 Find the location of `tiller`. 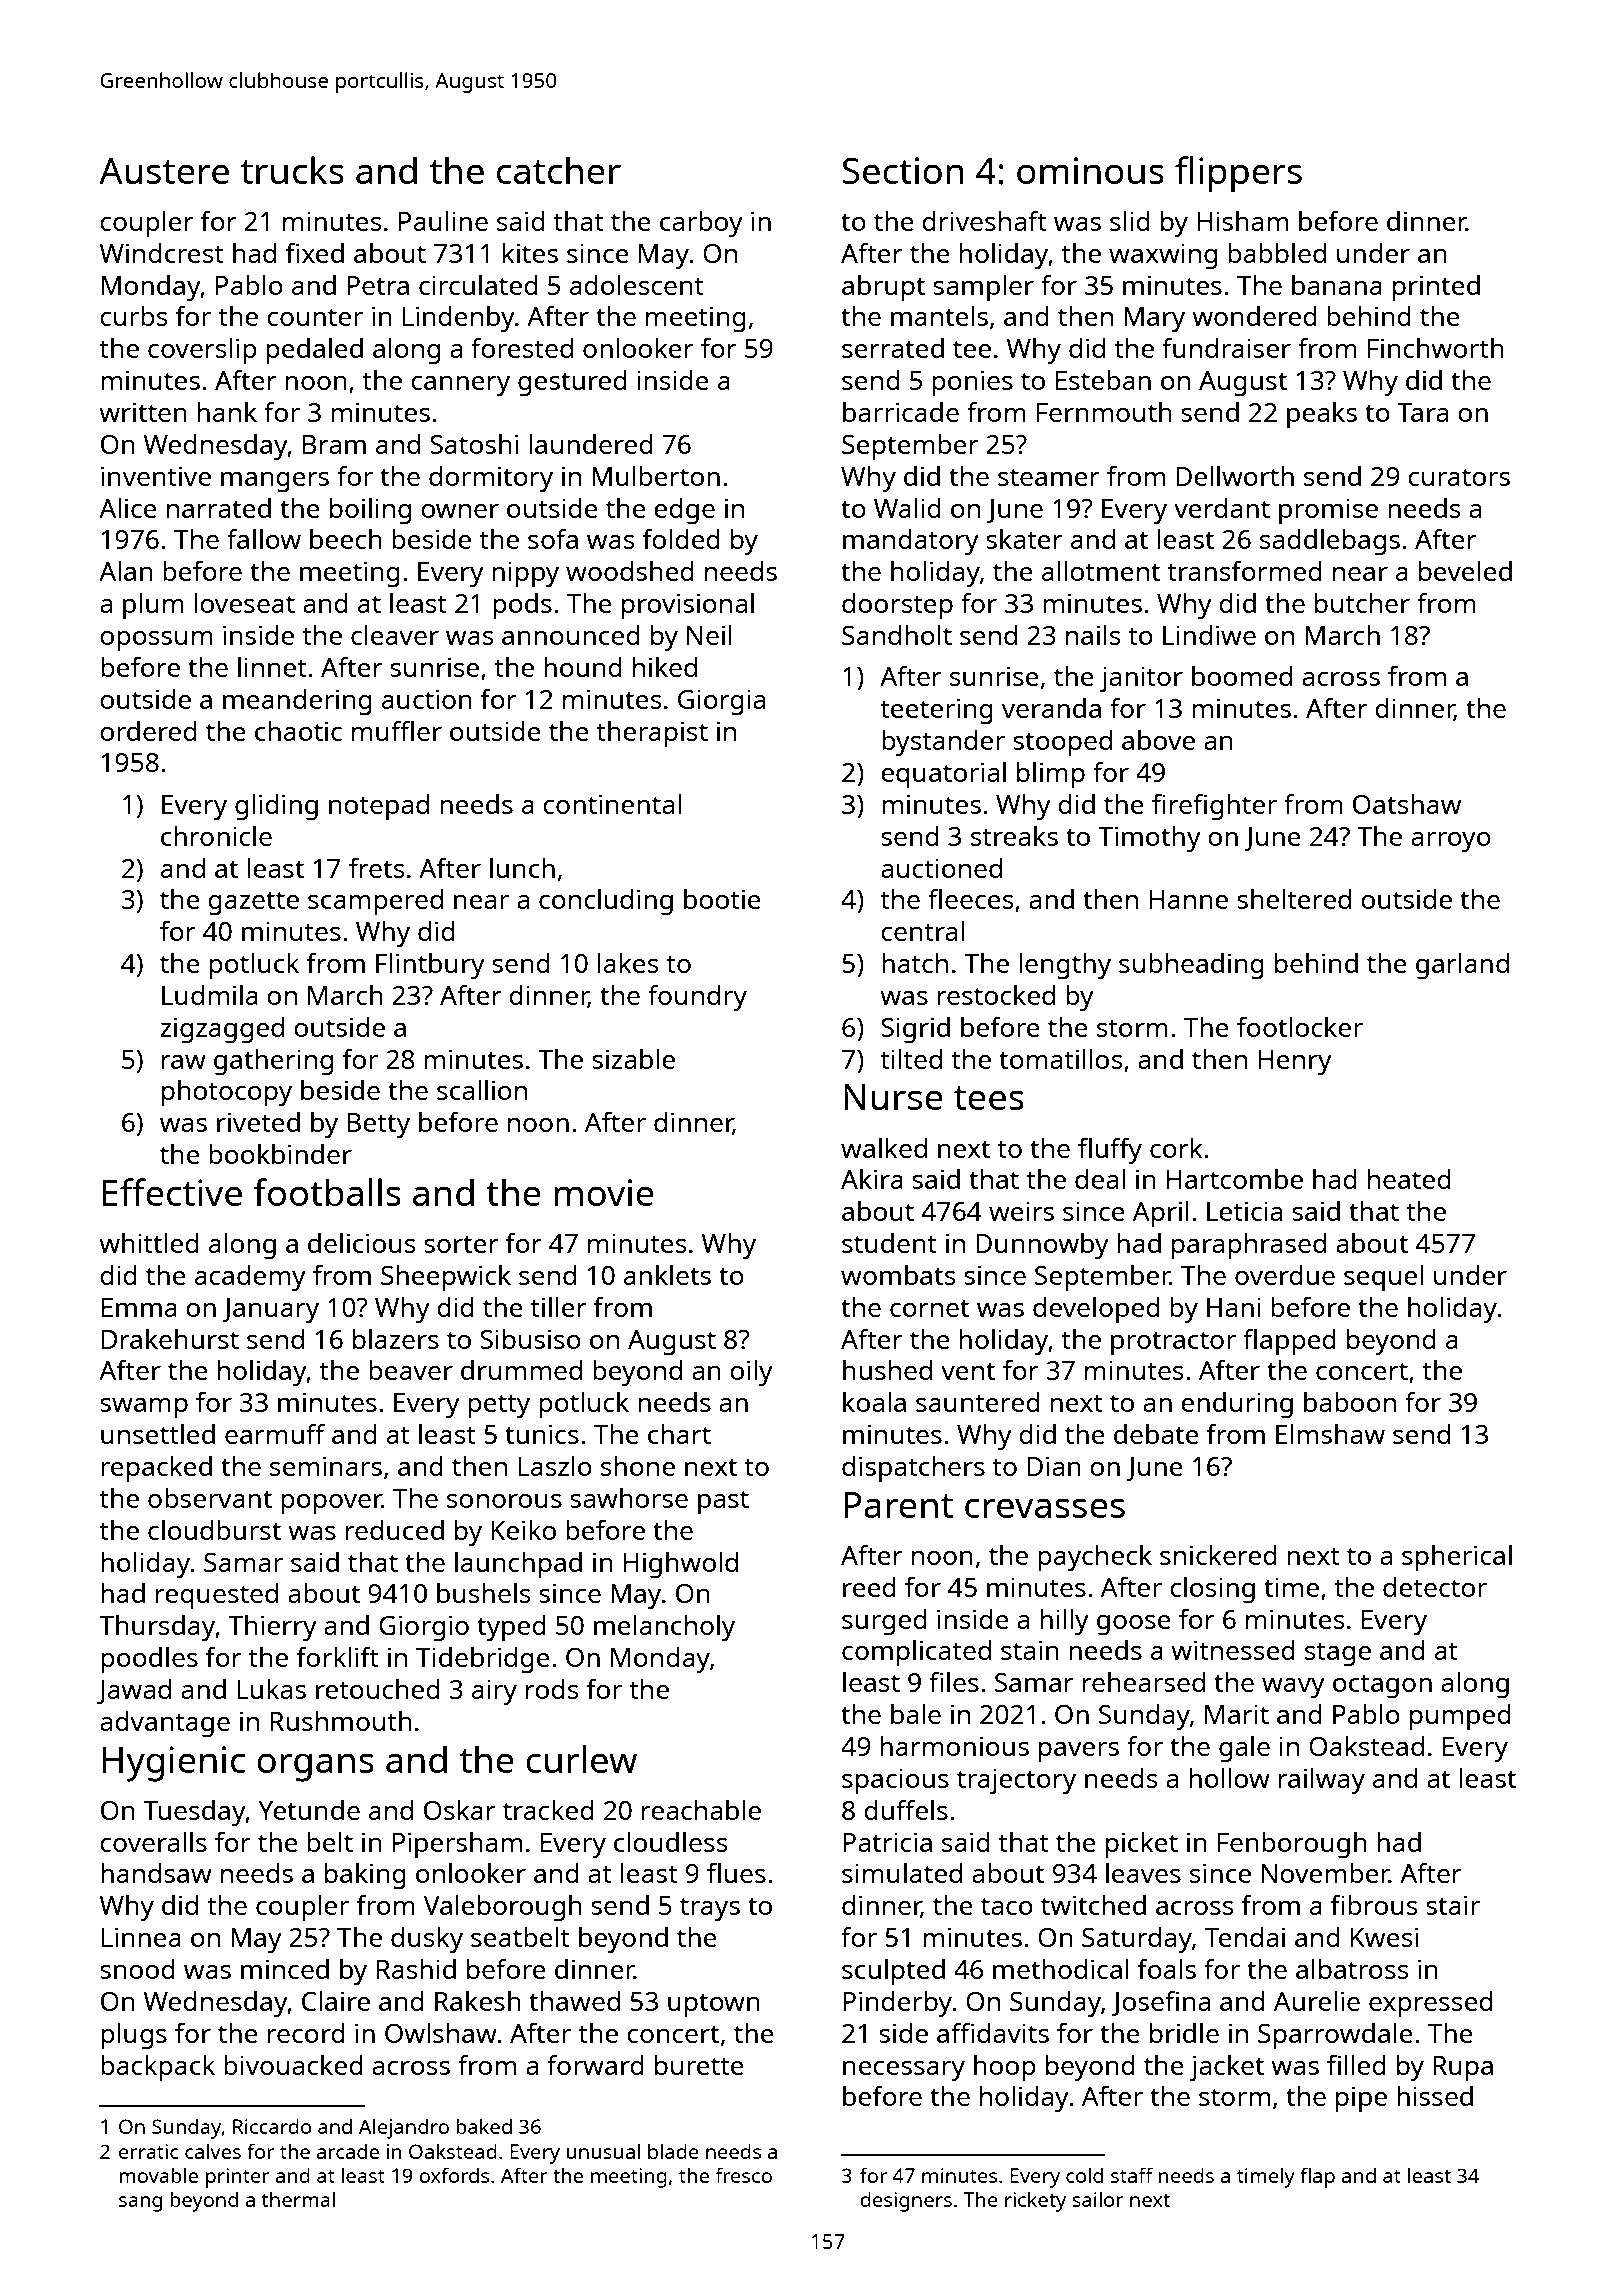

tiller is located at coordinates (558, 1307).
